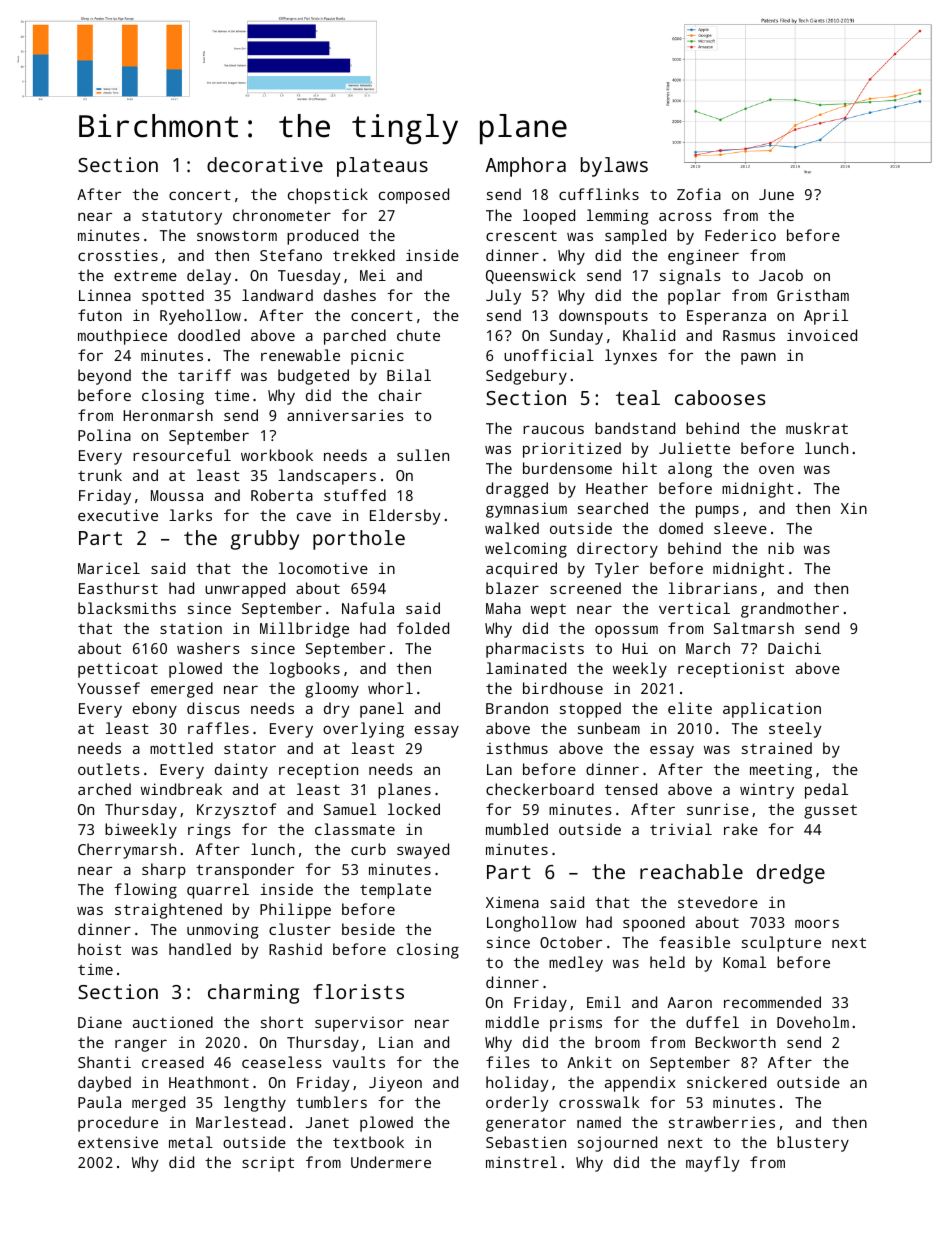  Describe the element at coordinates (359, 540) in the screenshot. I see `porthole` at that location.
